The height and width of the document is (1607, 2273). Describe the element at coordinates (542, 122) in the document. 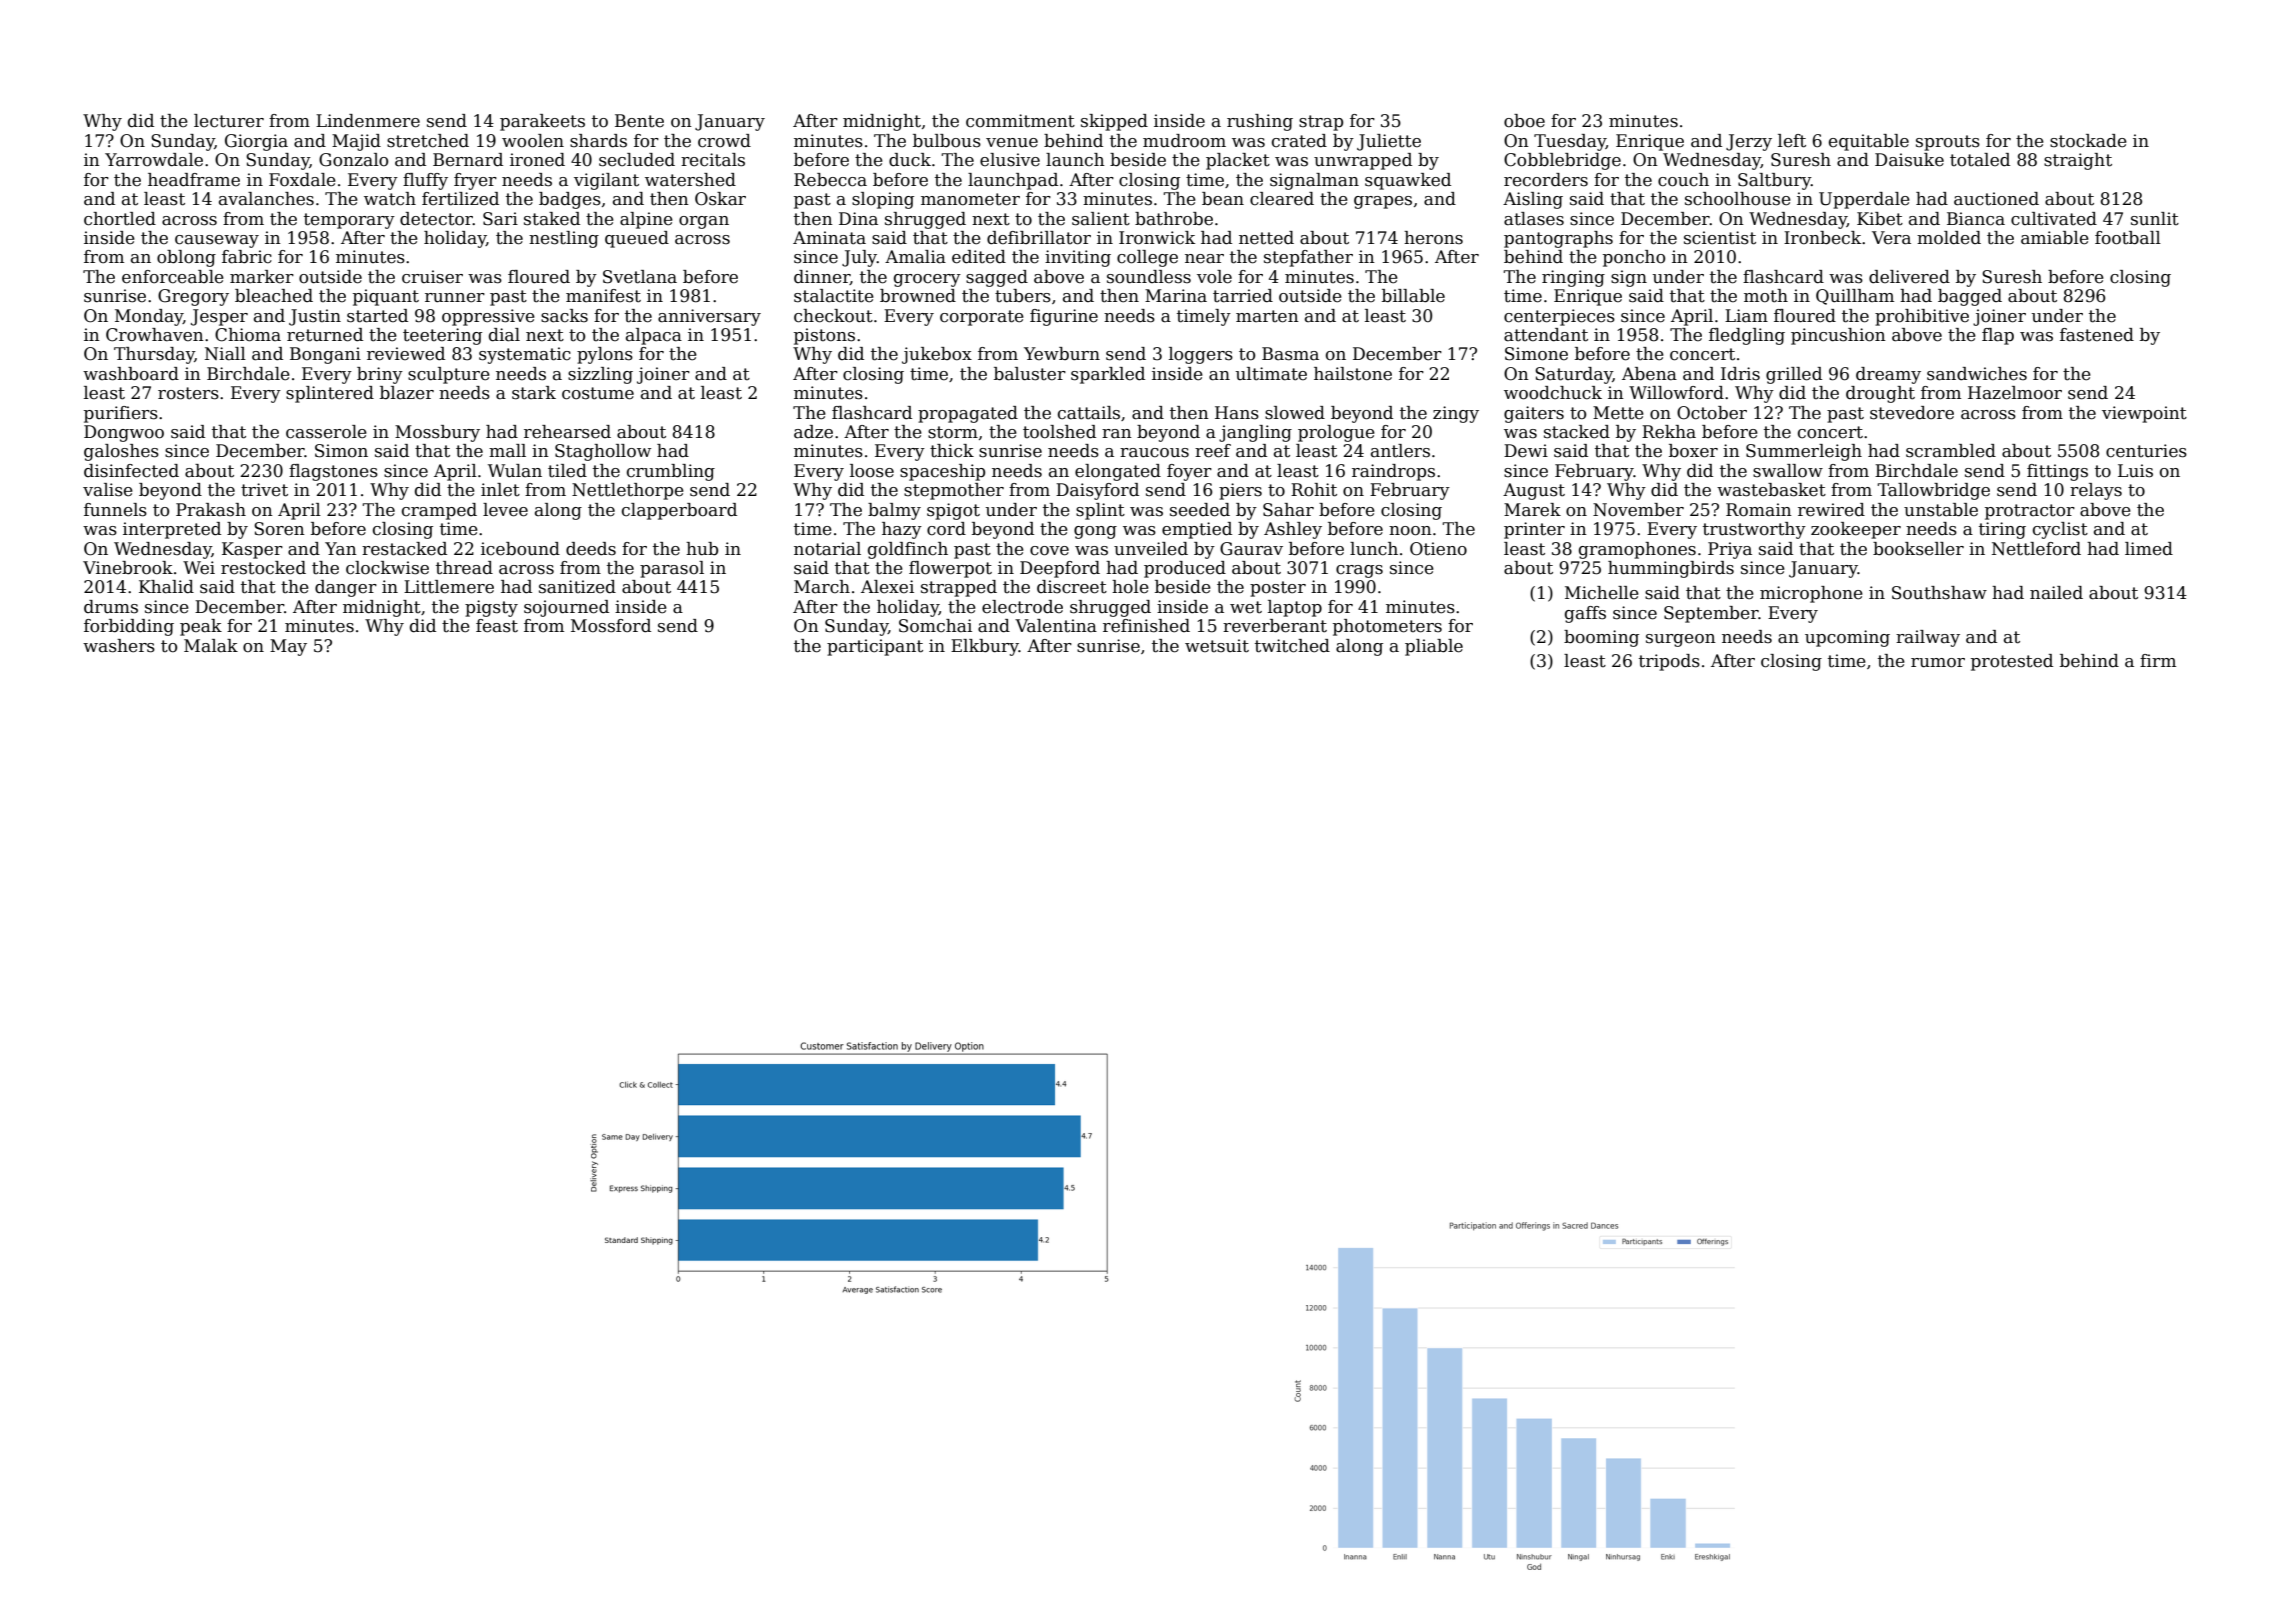

I see `parakeets` at that location.
